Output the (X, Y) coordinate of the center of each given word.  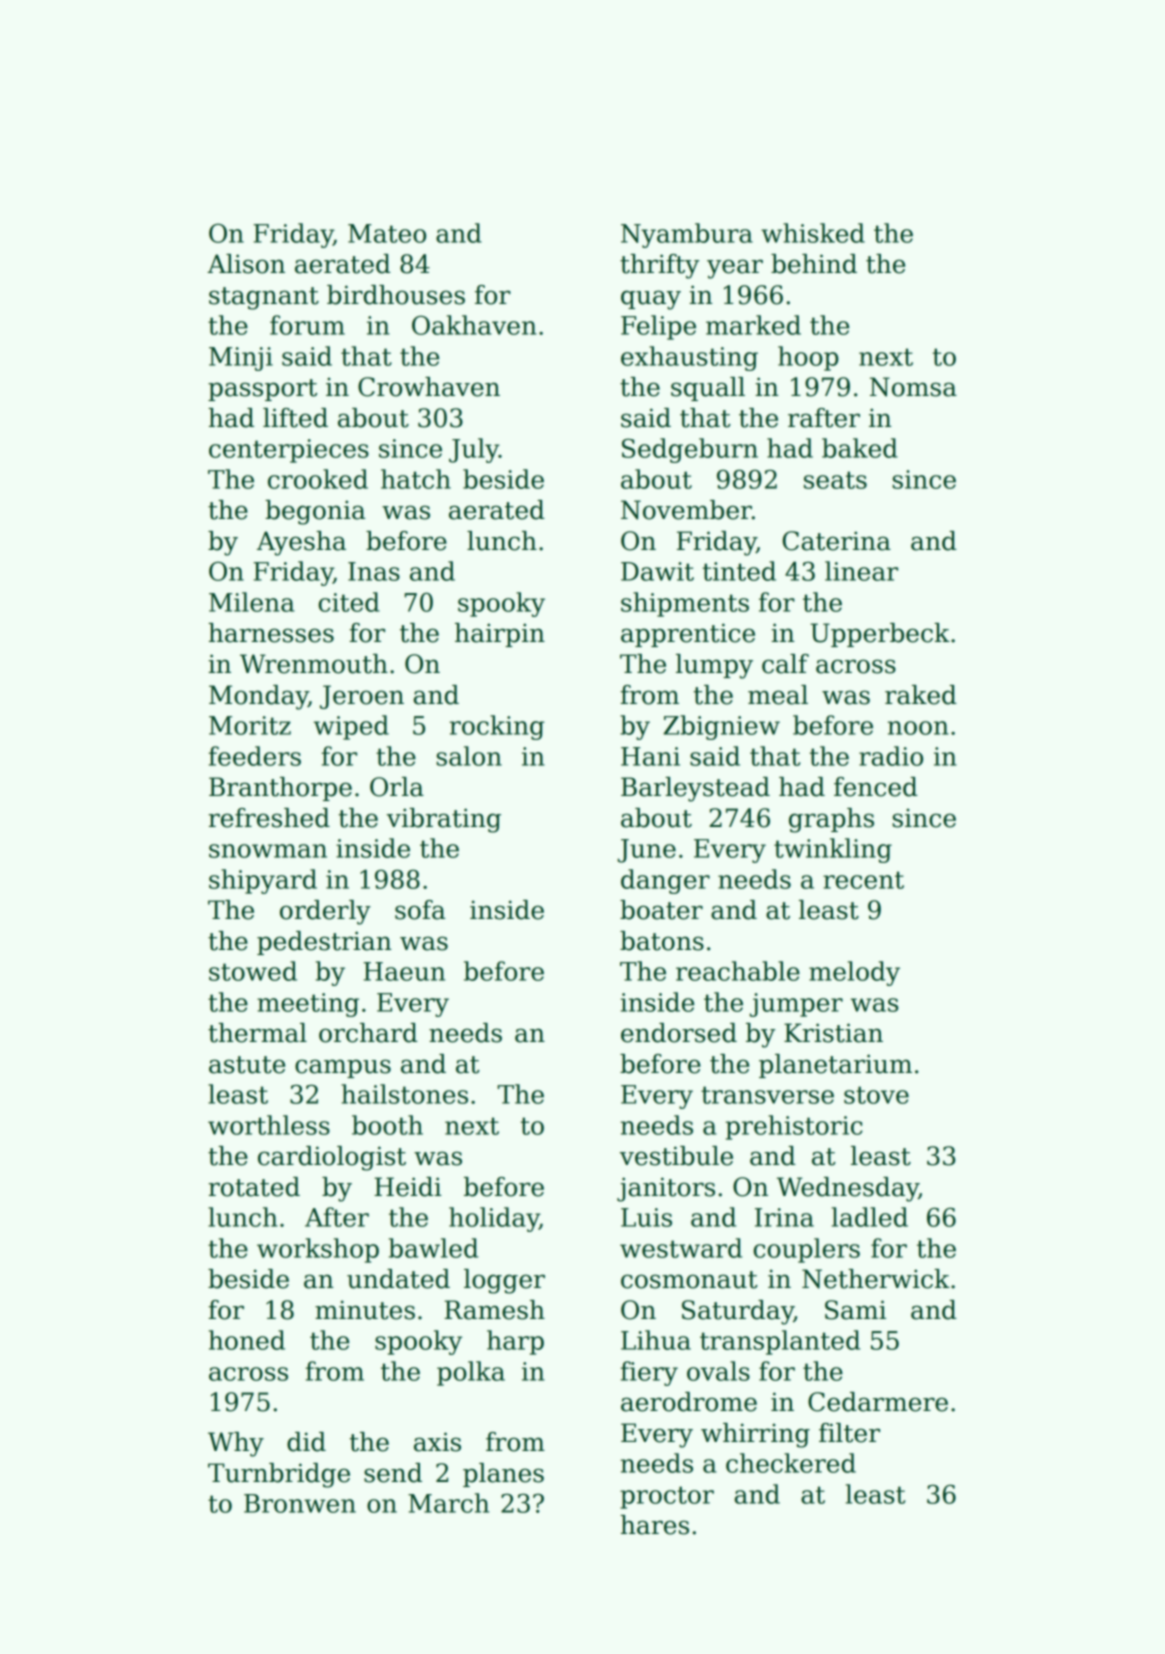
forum (307, 325)
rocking (497, 727)
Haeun (404, 971)
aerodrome (689, 1402)
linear (861, 571)
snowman (268, 851)
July (474, 450)
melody (854, 973)
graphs (831, 820)
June (646, 851)
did (306, 1442)
